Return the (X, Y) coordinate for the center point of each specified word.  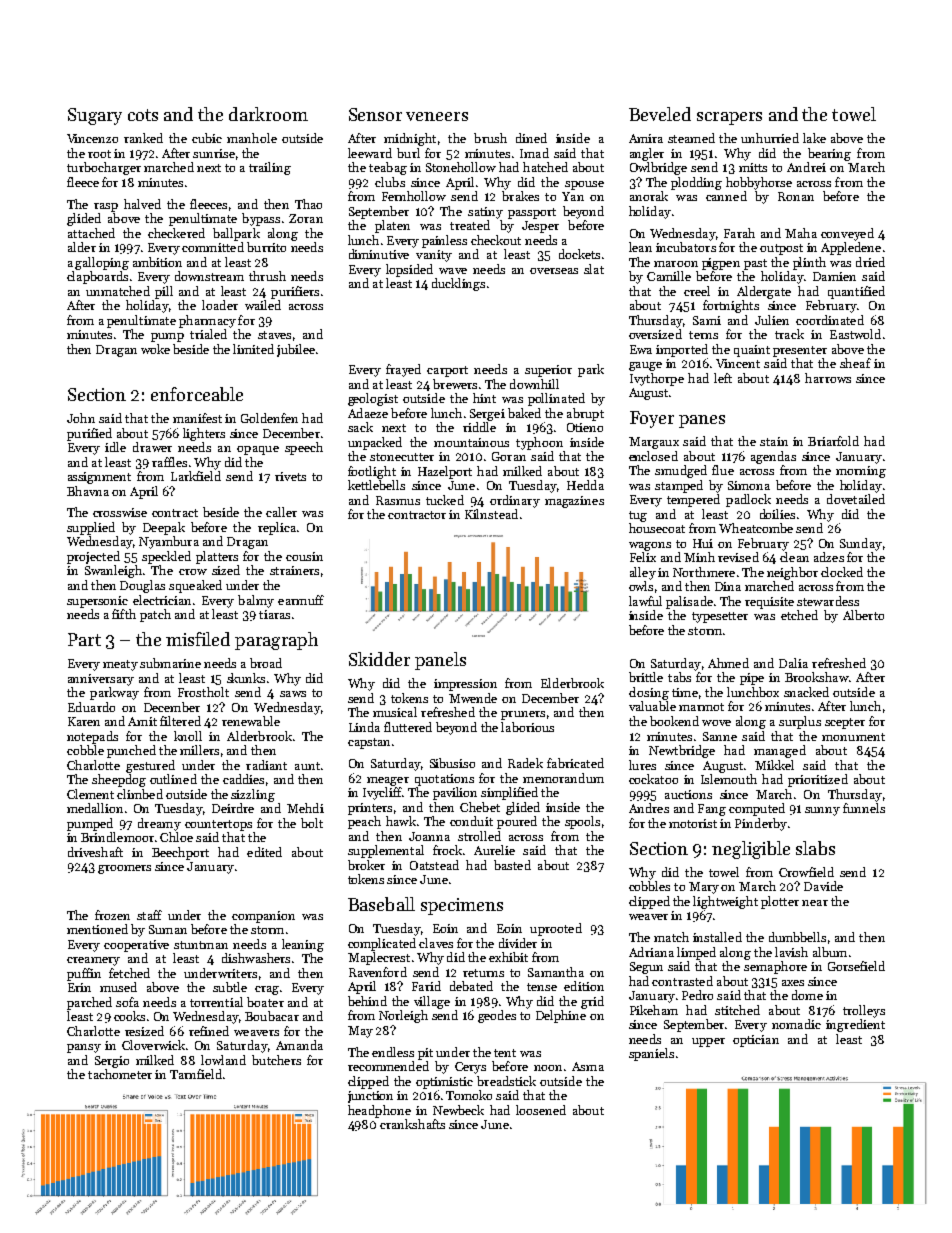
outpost (781, 249)
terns (703, 335)
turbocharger (104, 168)
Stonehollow (461, 167)
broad (266, 663)
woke (155, 349)
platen (392, 226)
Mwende (473, 698)
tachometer (120, 1074)
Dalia (793, 663)
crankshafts (412, 1124)
